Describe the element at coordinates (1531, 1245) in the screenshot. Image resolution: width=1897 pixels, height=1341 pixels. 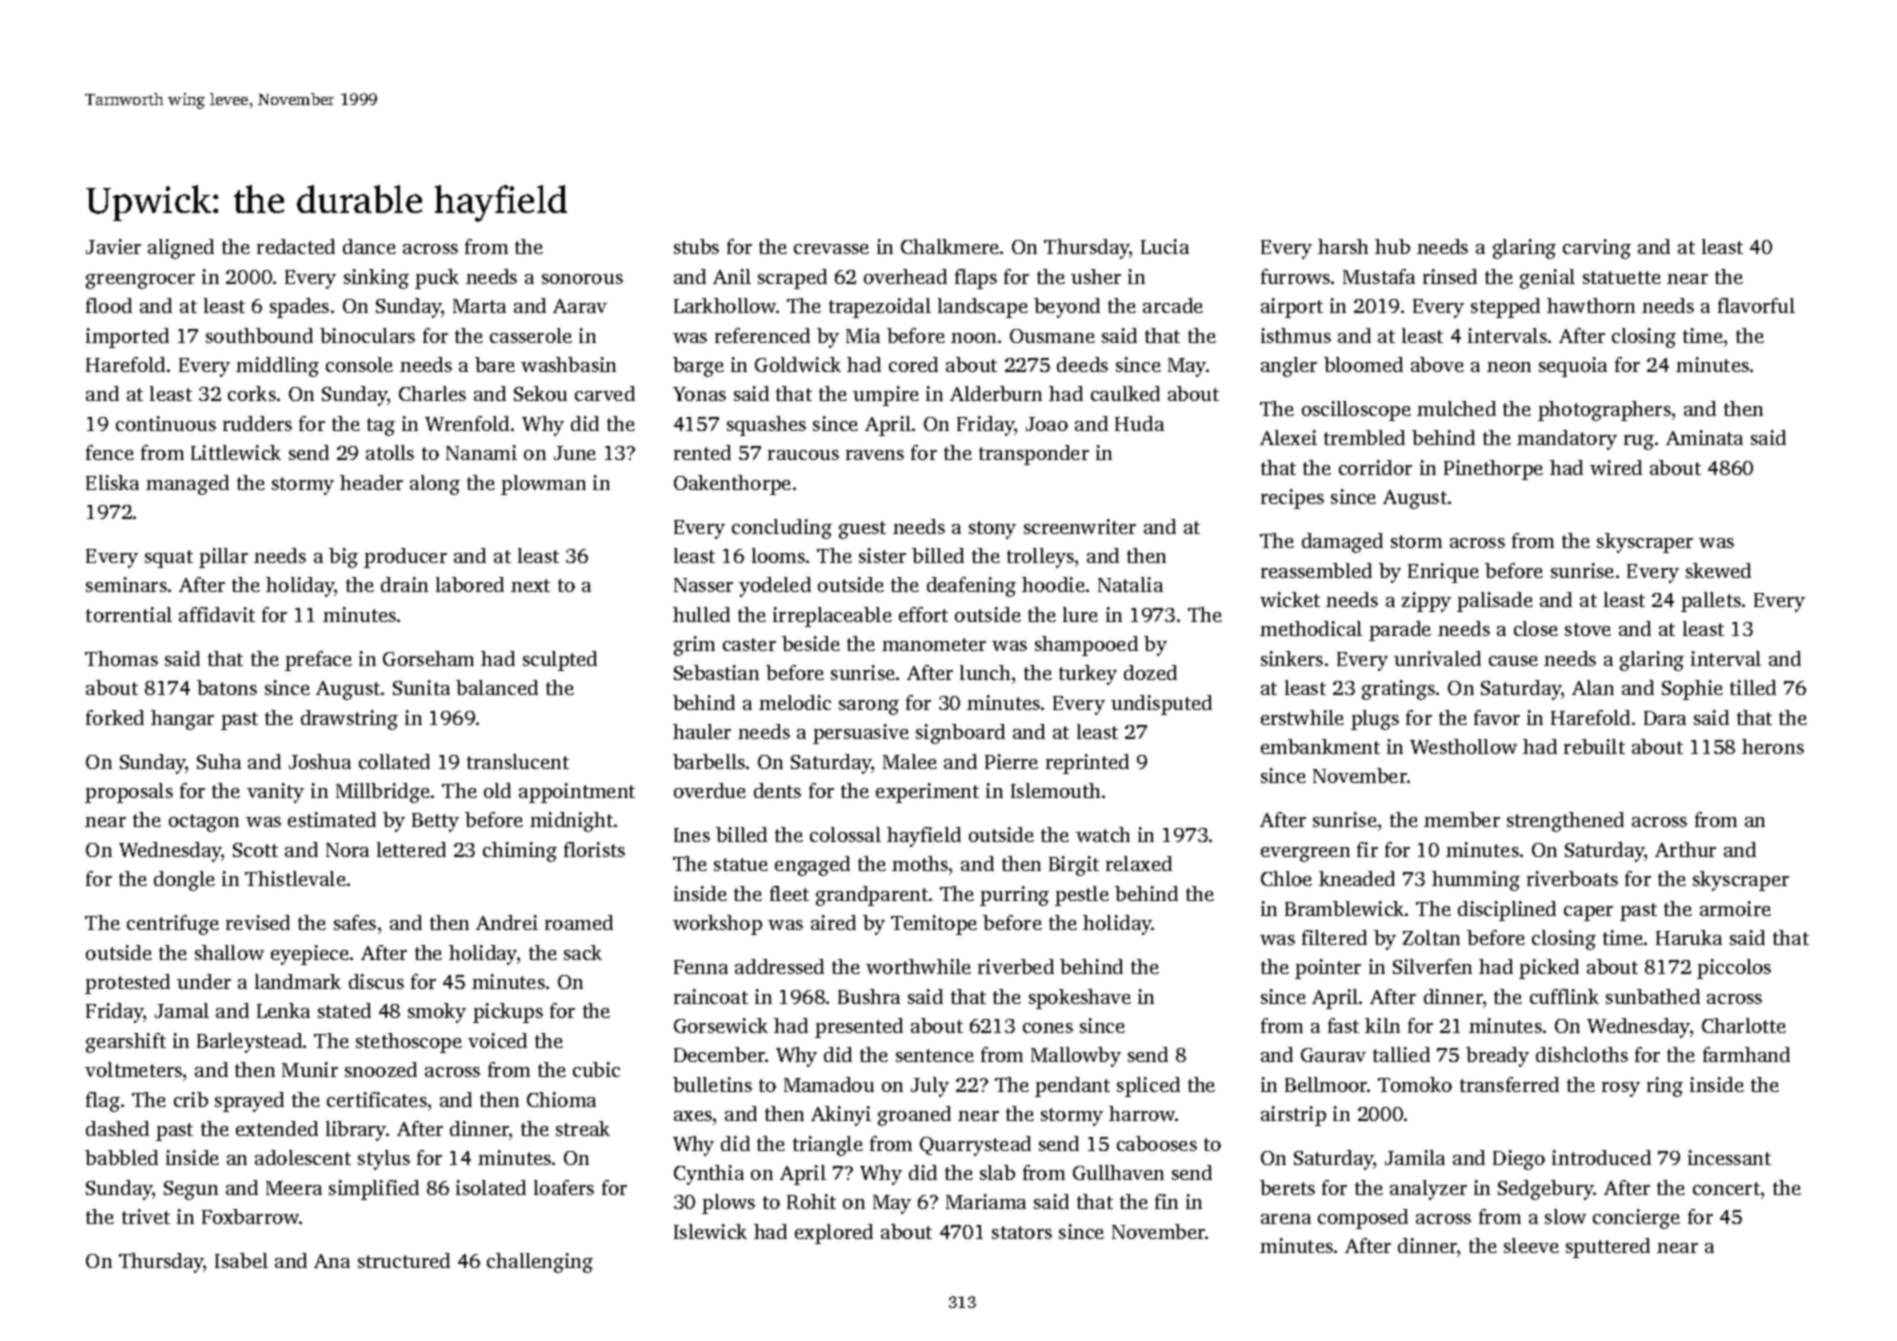
I see `sleeve` at that location.
